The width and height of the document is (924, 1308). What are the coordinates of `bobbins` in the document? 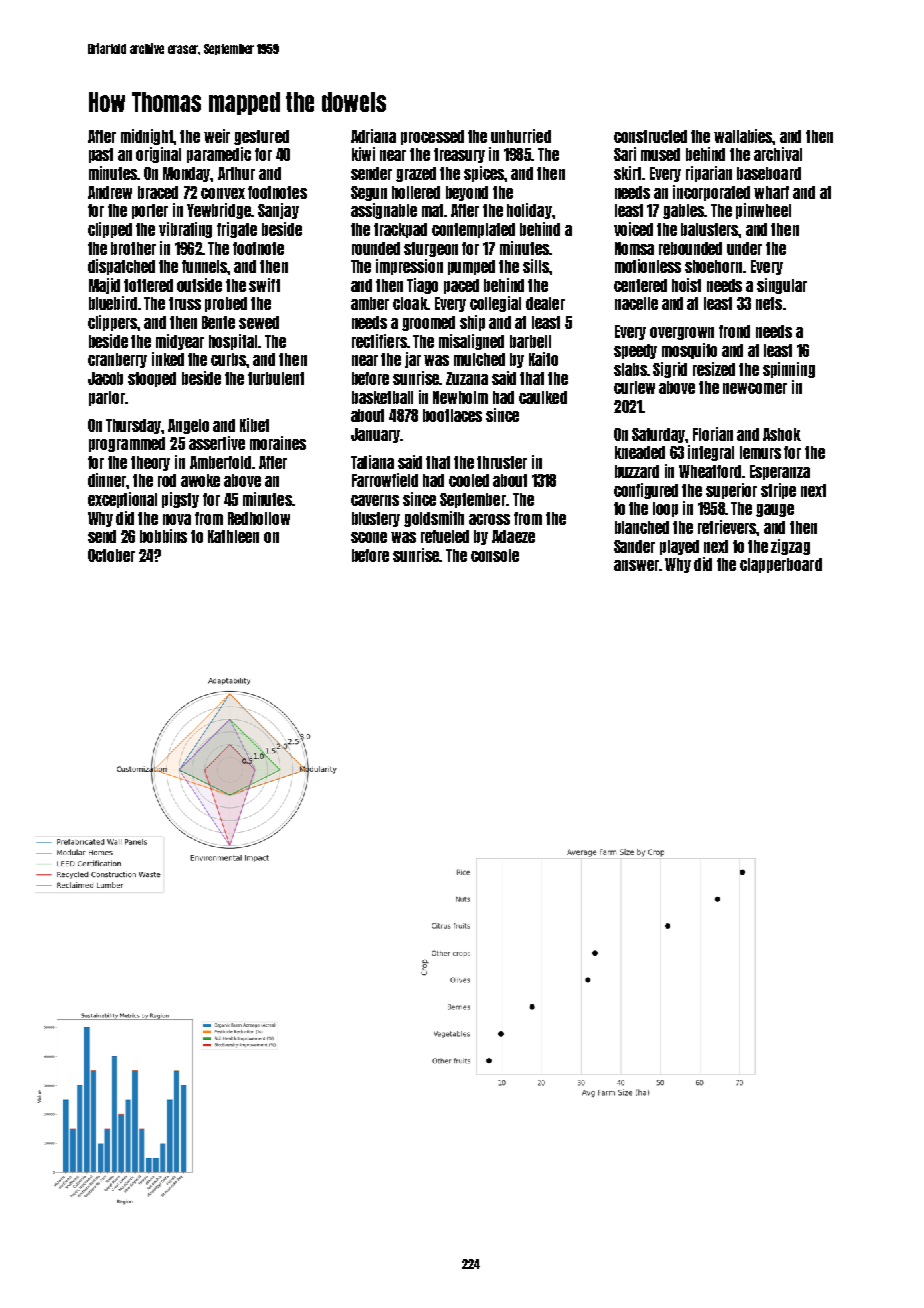 It's located at (163, 536).
